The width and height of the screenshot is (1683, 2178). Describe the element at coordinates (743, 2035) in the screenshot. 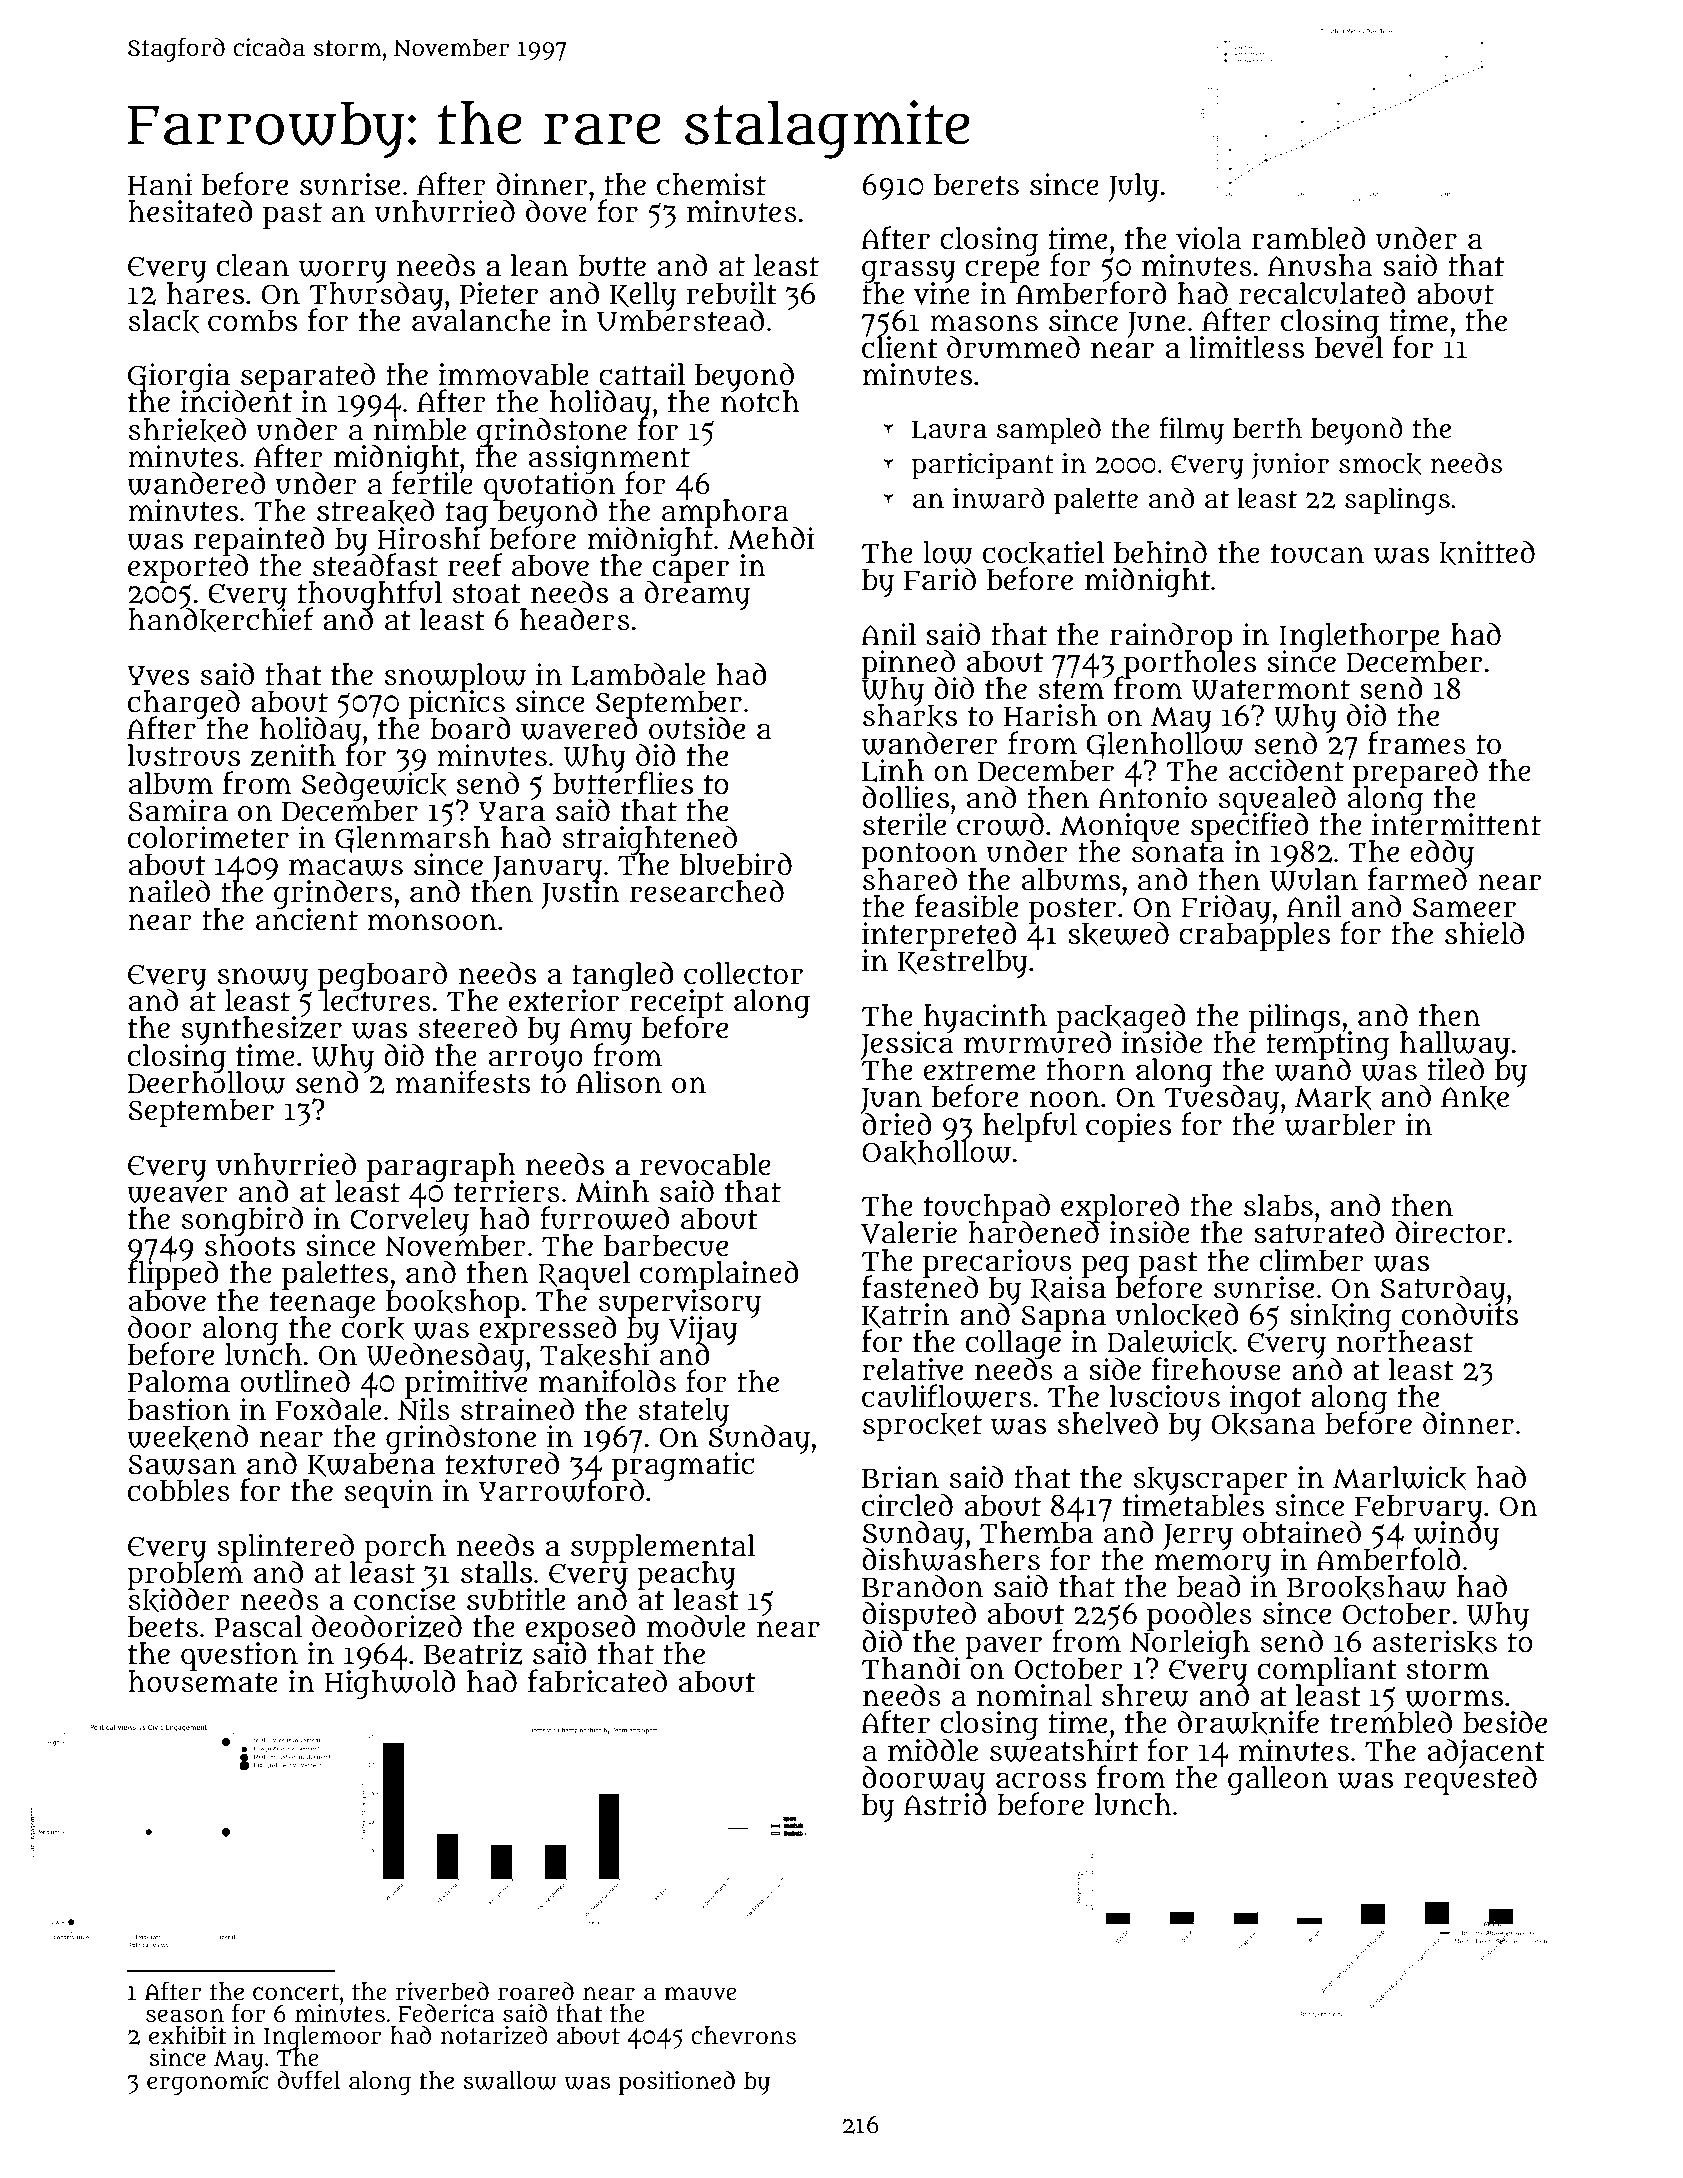

I see `chevrons` at that location.
